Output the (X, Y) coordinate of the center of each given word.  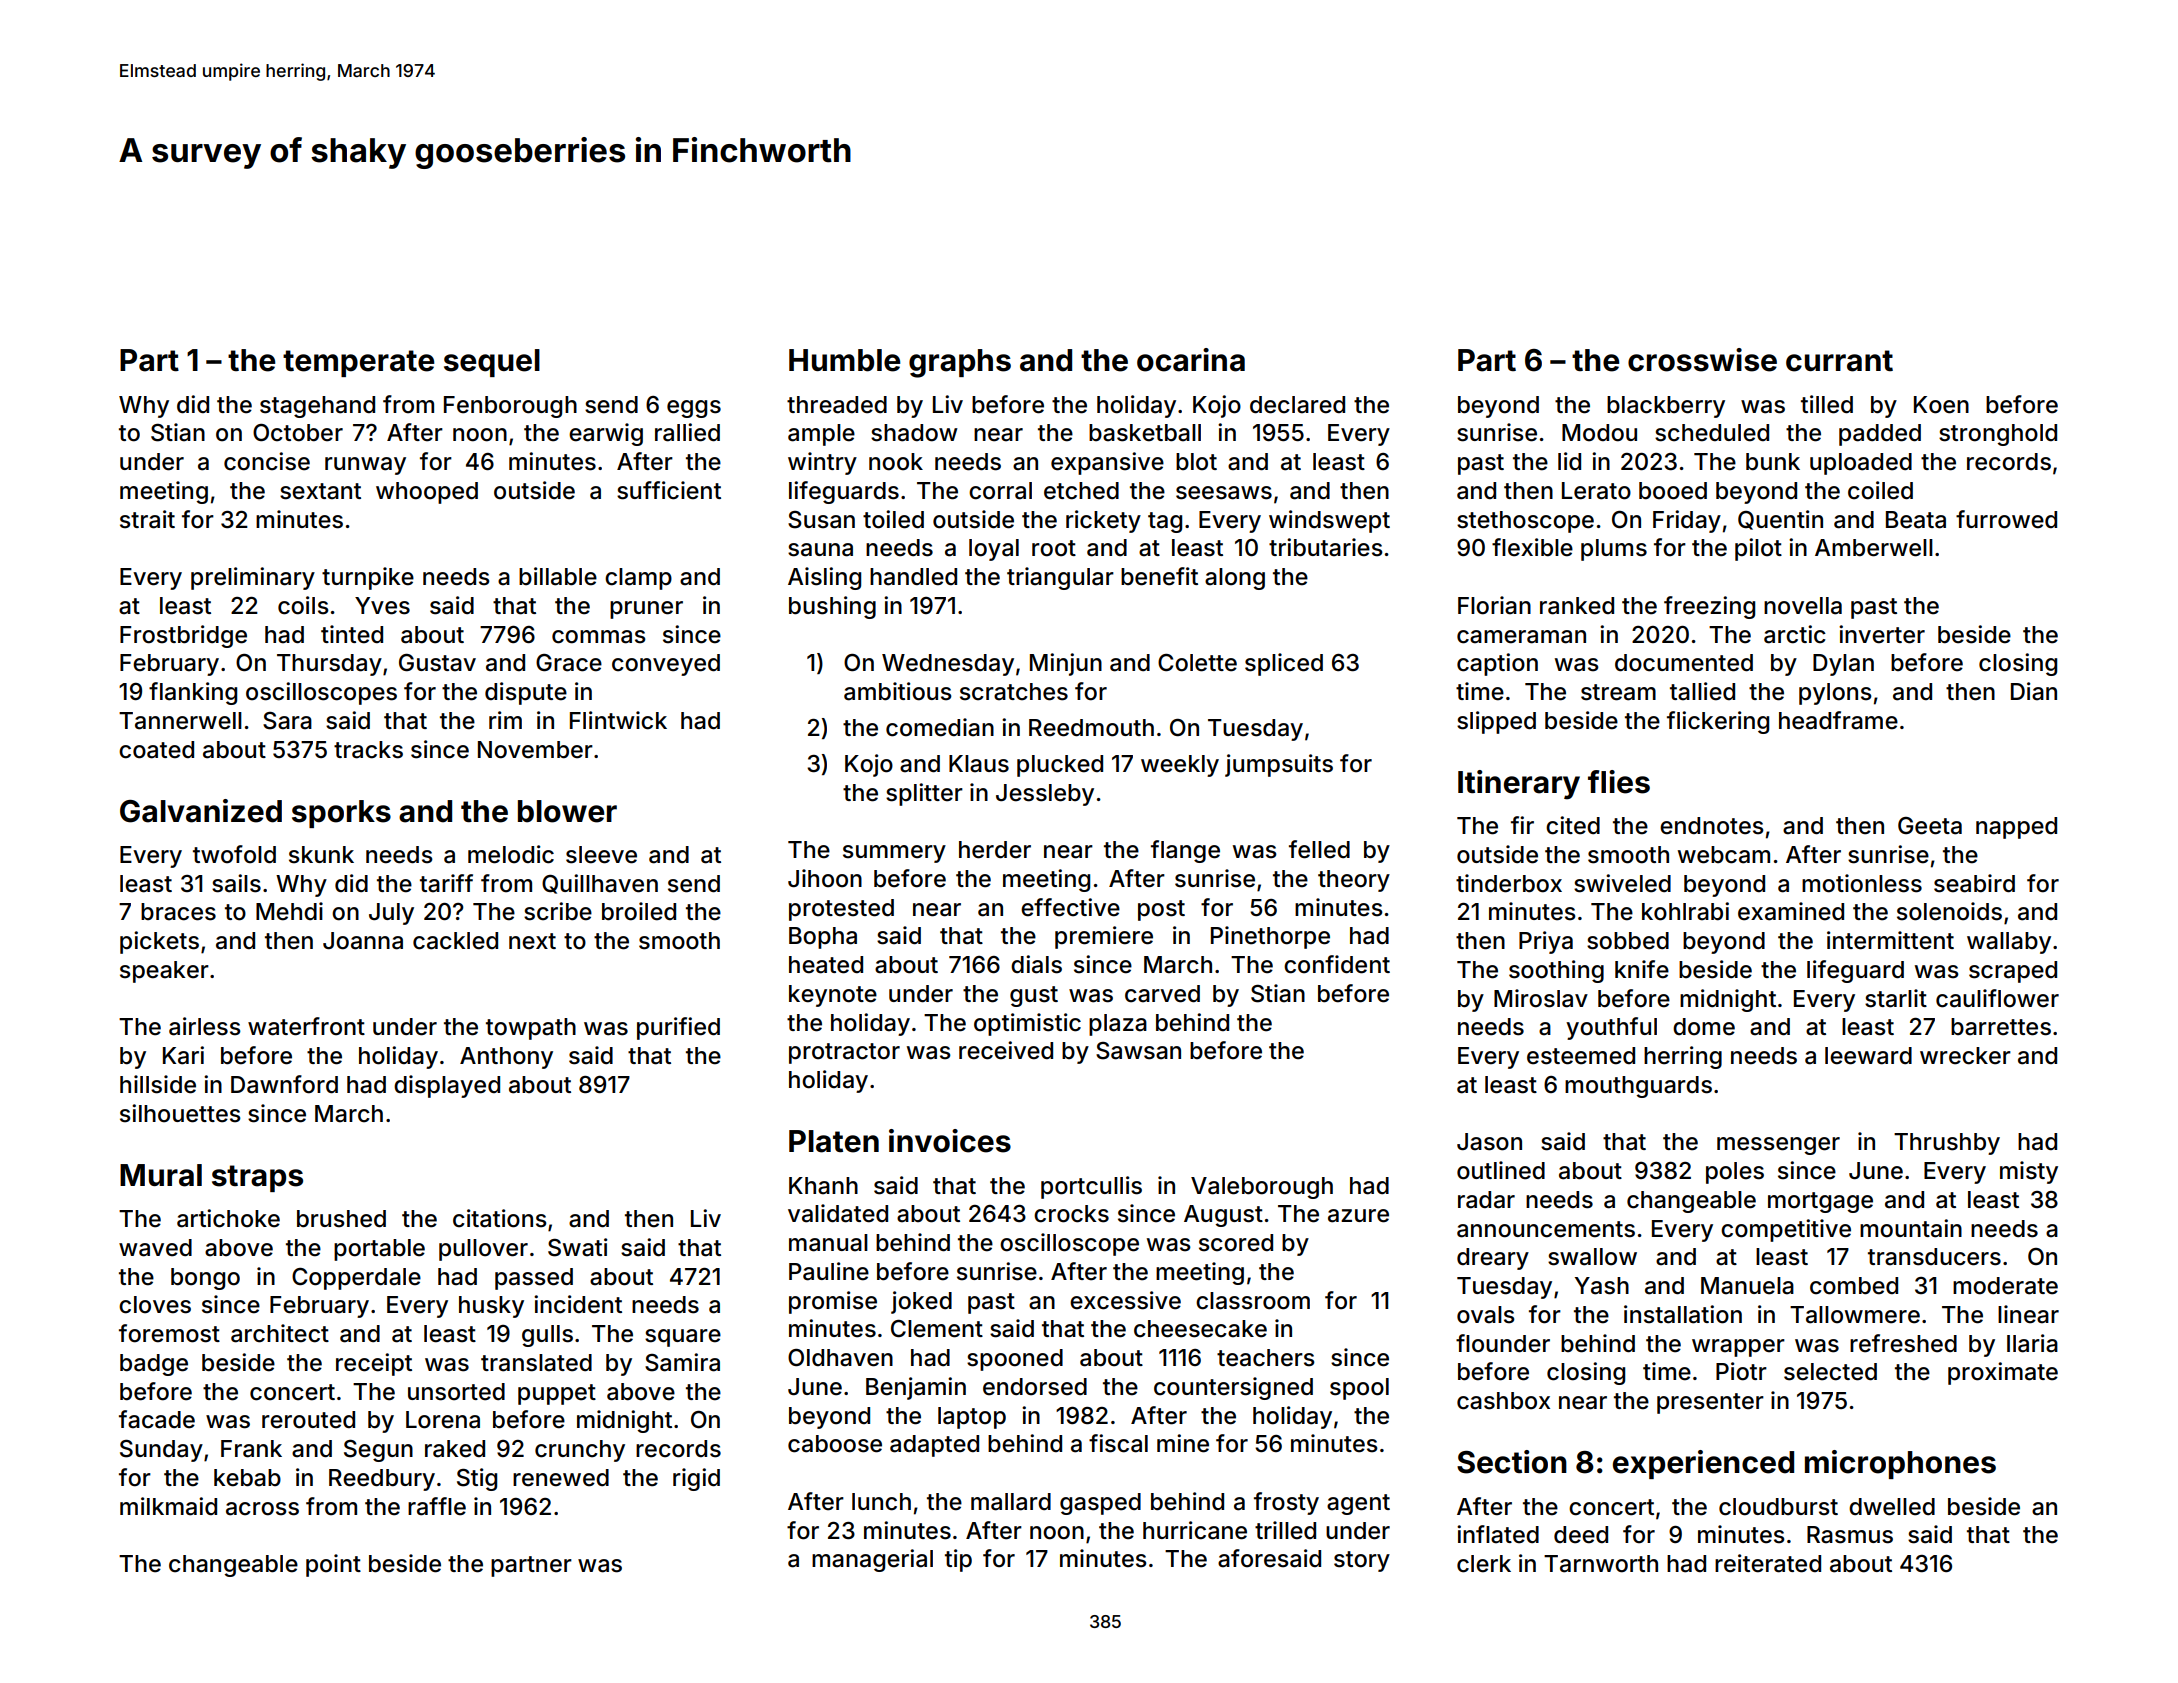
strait (147, 519)
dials (1036, 964)
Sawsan (1138, 1051)
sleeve (601, 855)
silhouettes (180, 1113)
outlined (1501, 1170)
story (1362, 1561)
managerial (872, 1560)
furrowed (2006, 519)
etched (1081, 491)
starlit (1896, 998)
